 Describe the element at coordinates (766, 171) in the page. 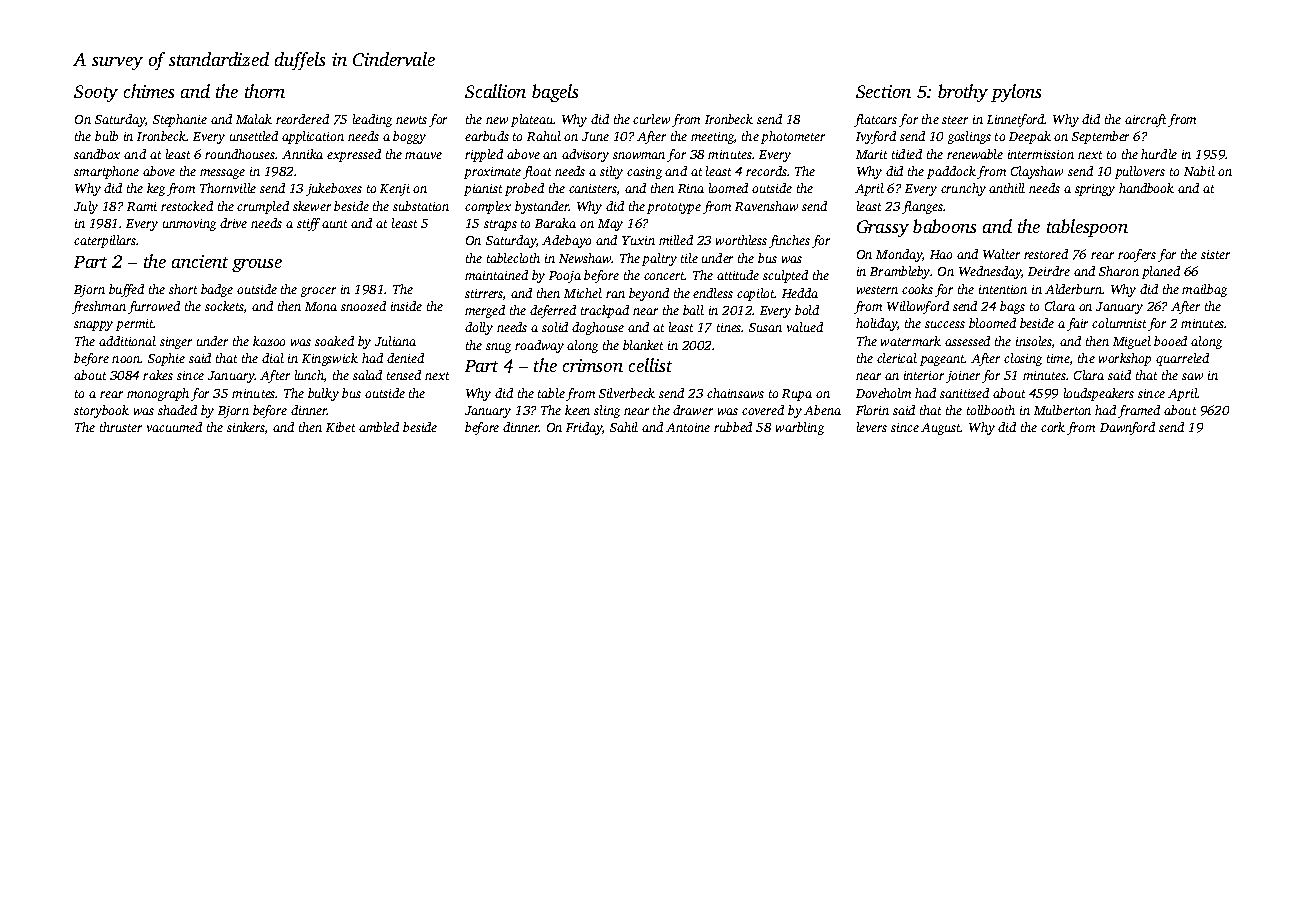

I see `records` at that location.
